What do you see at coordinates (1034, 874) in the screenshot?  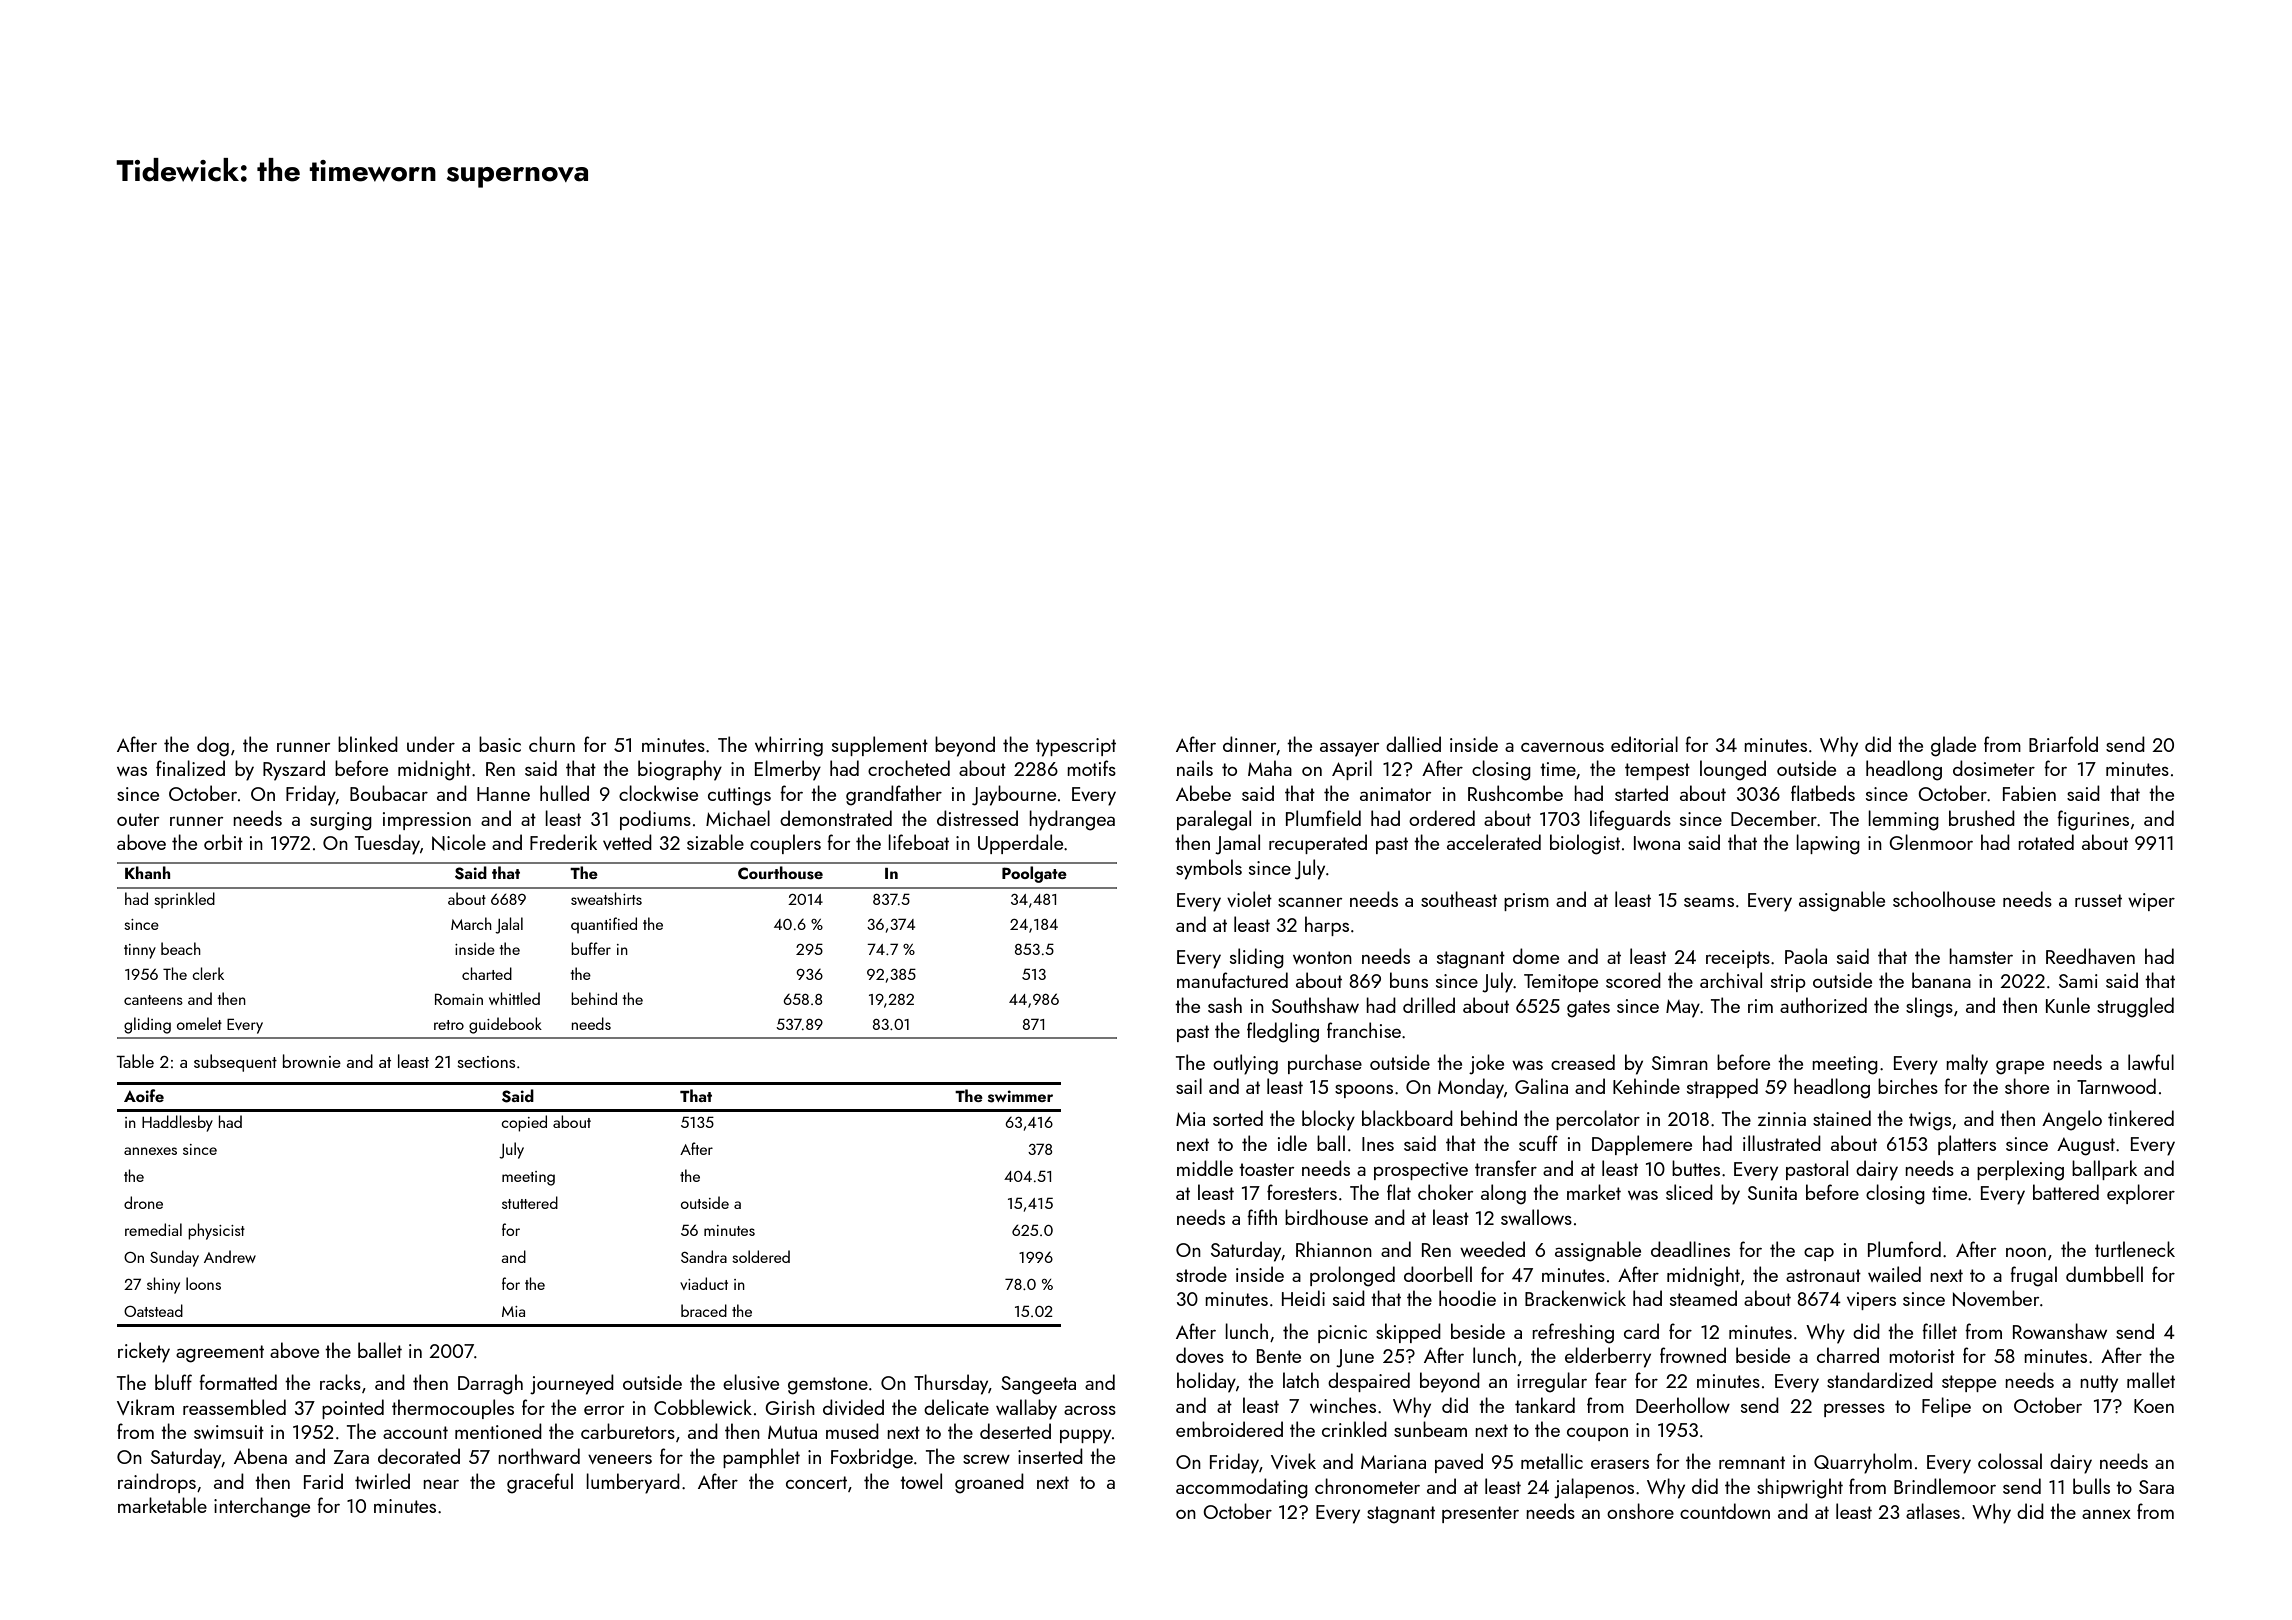 I see `Poolgate` at bounding box center [1034, 874].
